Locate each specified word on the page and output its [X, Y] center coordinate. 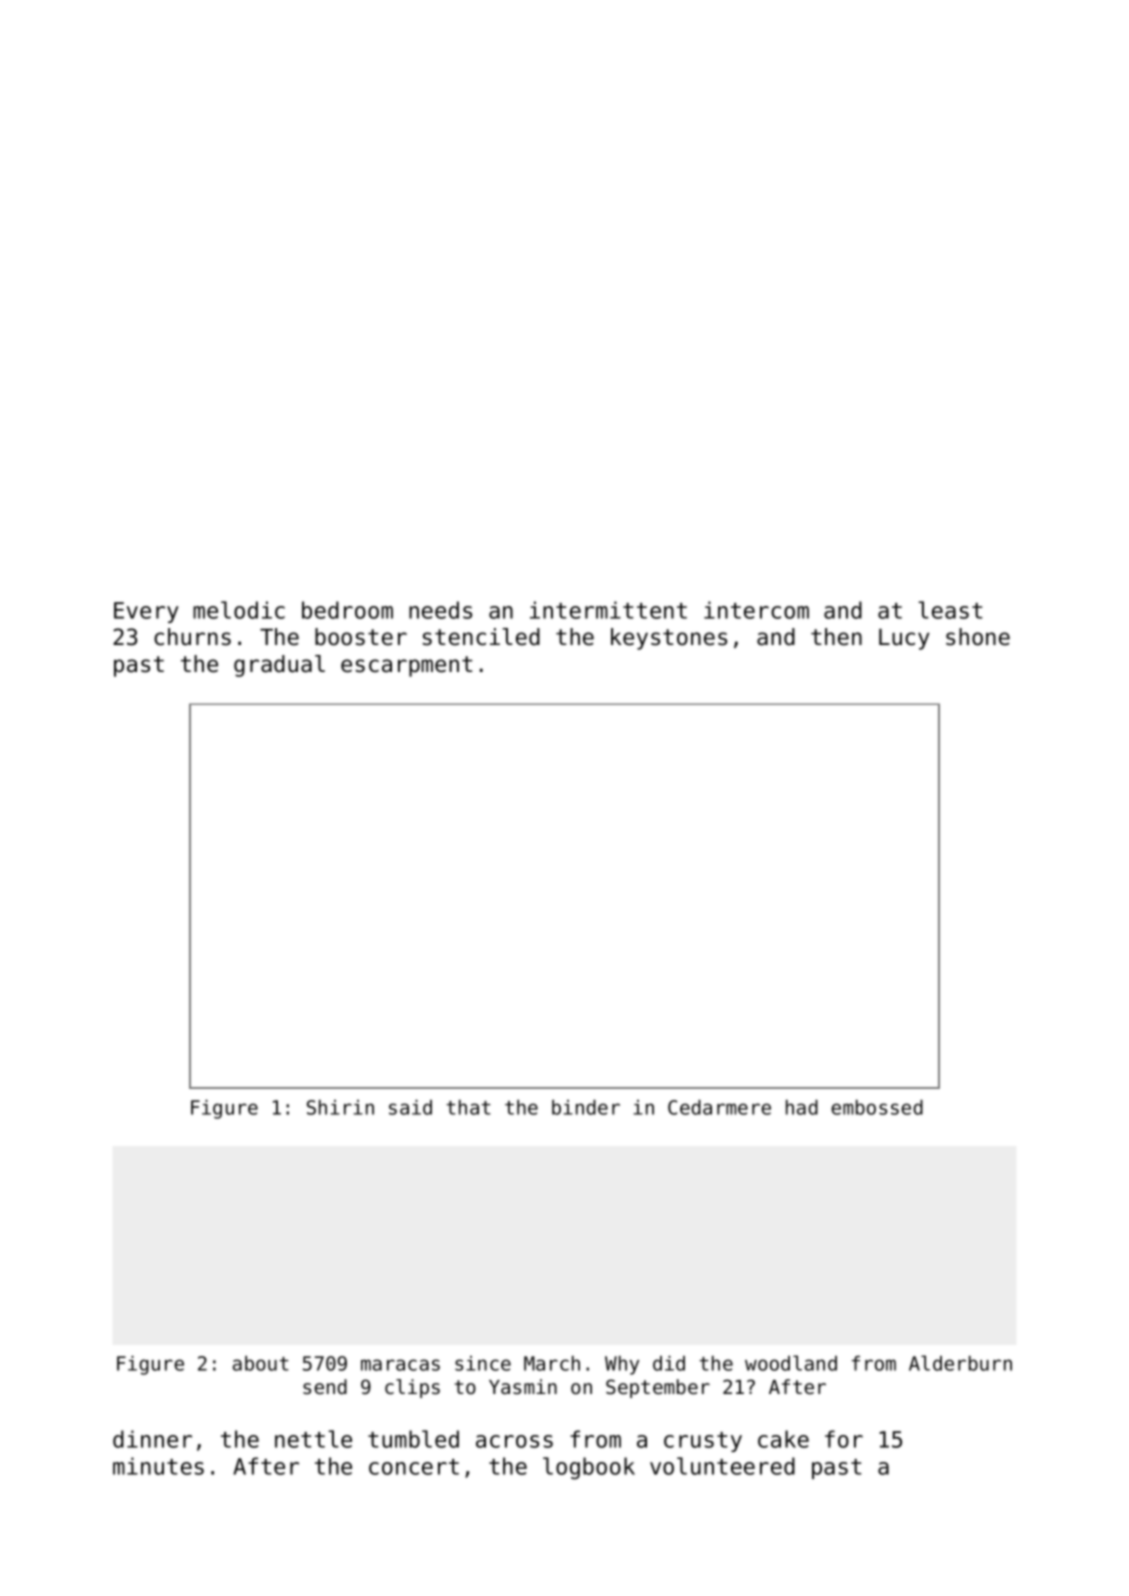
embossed [877, 1107]
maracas [400, 1365]
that [468, 1107]
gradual [279, 666]
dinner [152, 1439]
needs [440, 610]
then [836, 637]
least [950, 610]
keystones [669, 639]
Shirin [340, 1107]
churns [192, 637]
